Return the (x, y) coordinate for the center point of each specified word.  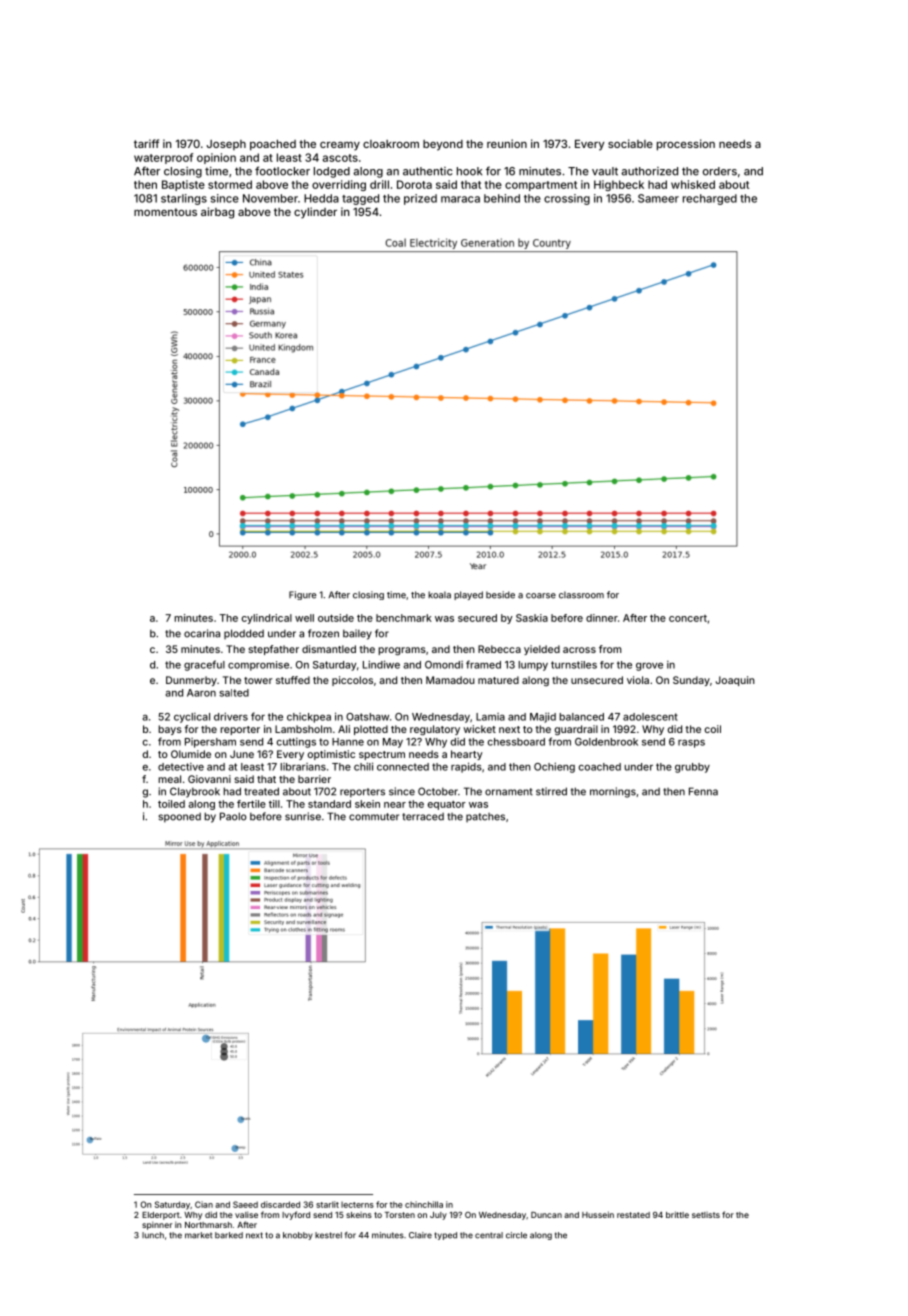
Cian (204, 1204)
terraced (423, 817)
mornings (613, 792)
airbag (217, 213)
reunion (507, 143)
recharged (710, 199)
